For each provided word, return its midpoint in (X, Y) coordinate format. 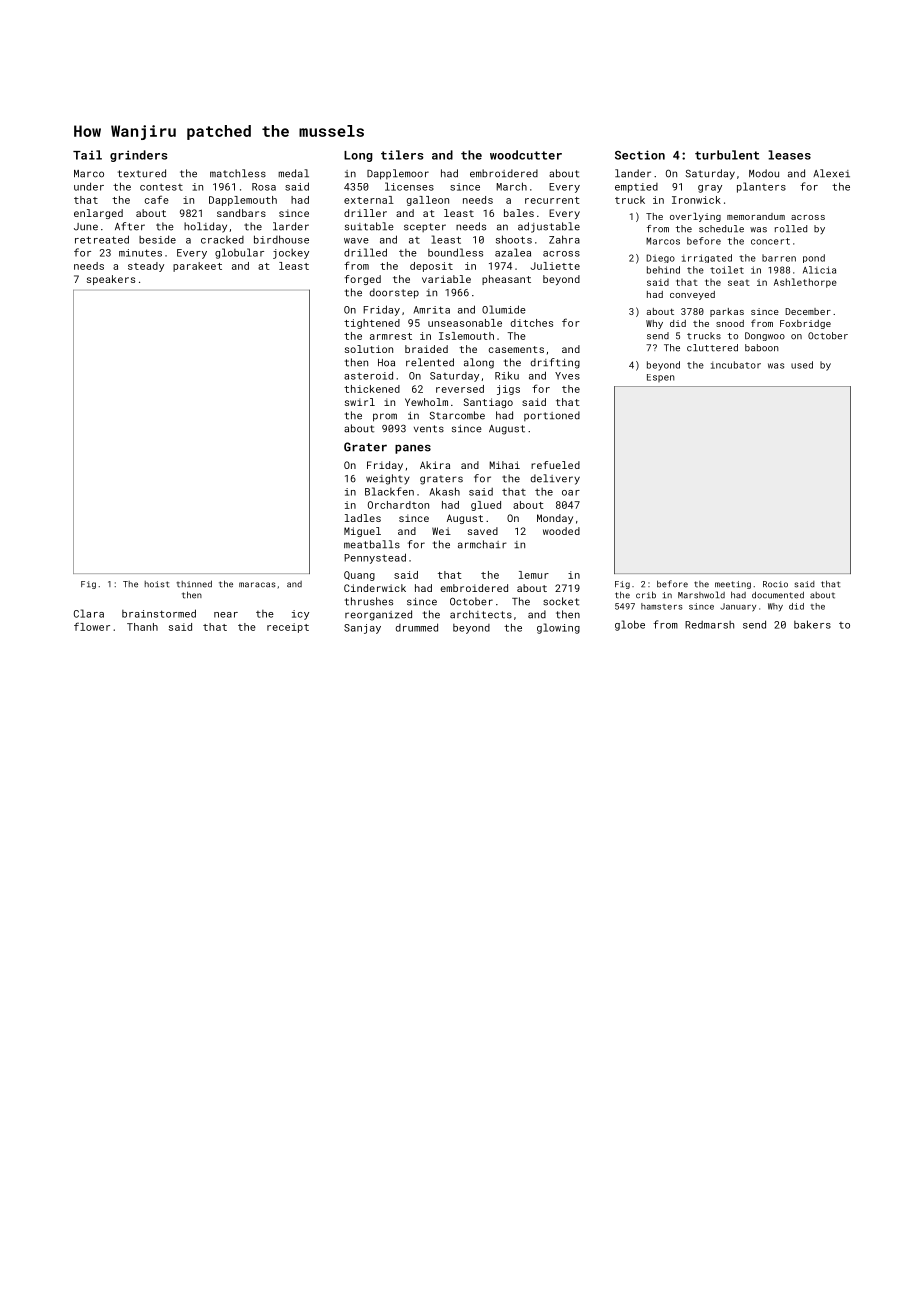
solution (369, 349)
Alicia (819, 270)
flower (92, 626)
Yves (567, 376)
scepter (425, 227)
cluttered (712, 348)
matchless (238, 173)
